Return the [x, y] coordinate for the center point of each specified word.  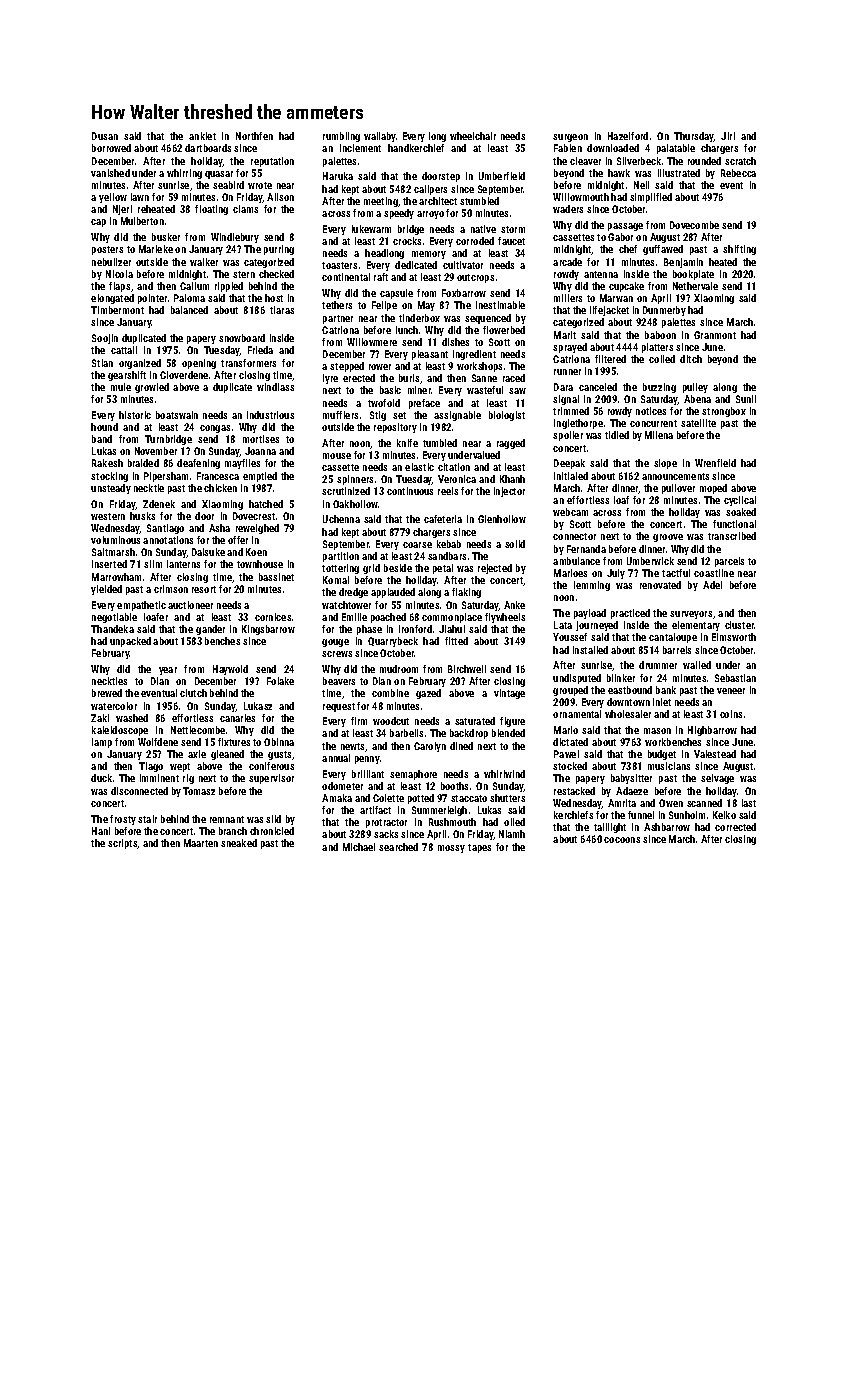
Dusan [105, 136]
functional [734, 524]
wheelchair [473, 136]
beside [398, 568]
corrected [735, 827]
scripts [123, 844]
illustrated [679, 173]
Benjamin [683, 263]
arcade [567, 262]
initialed [571, 476]
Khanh [512, 479]
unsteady [111, 489]
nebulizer [111, 262]
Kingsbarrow [268, 630]
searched [398, 847]
